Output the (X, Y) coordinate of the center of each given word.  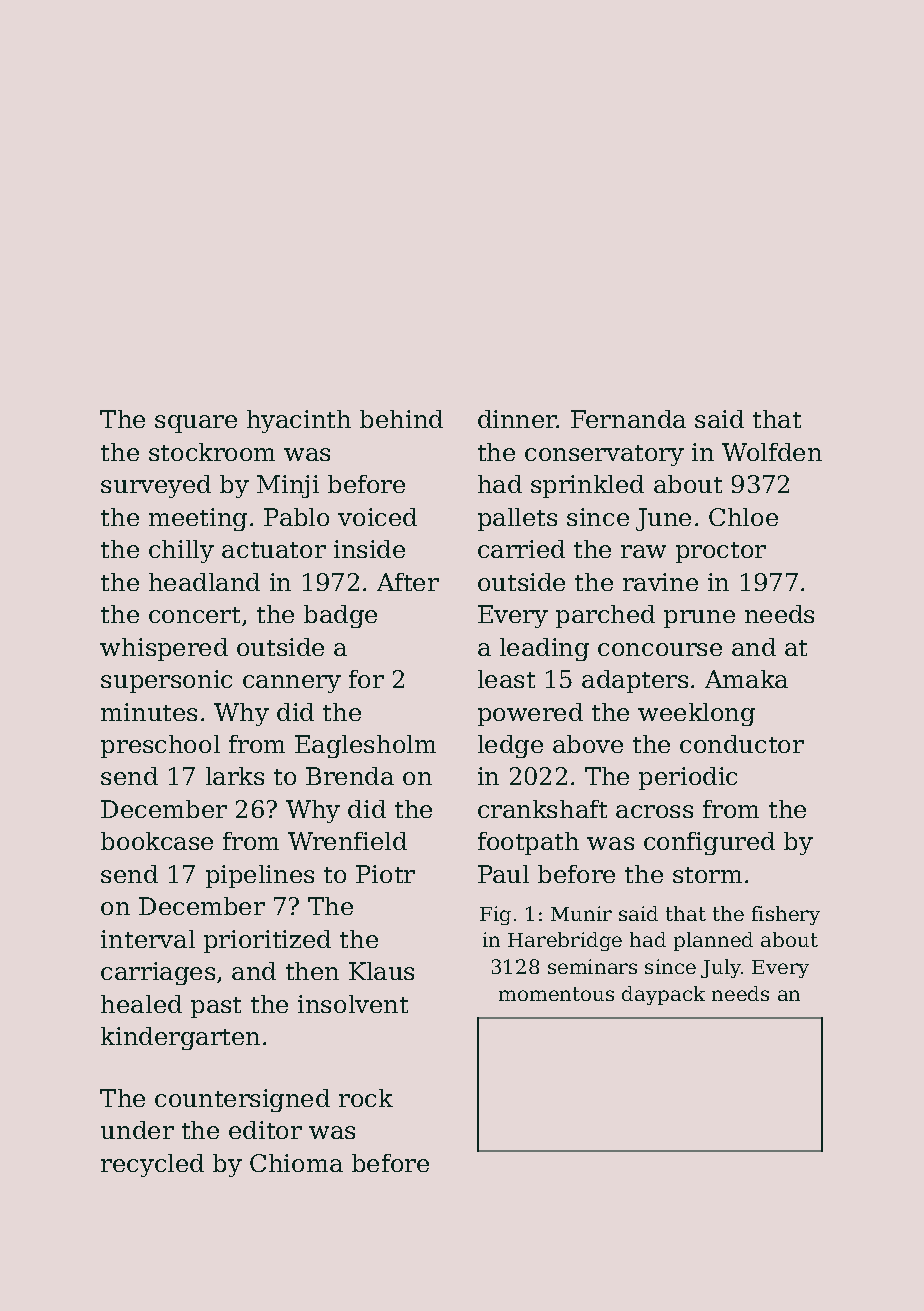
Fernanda (628, 419)
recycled (152, 1165)
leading (544, 649)
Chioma (296, 1163)
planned (713, 941)
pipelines (260, 876)
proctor (721, 552)
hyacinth (299, 421)
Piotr (385, 874)
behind (401, 419)
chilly (181, 551)
